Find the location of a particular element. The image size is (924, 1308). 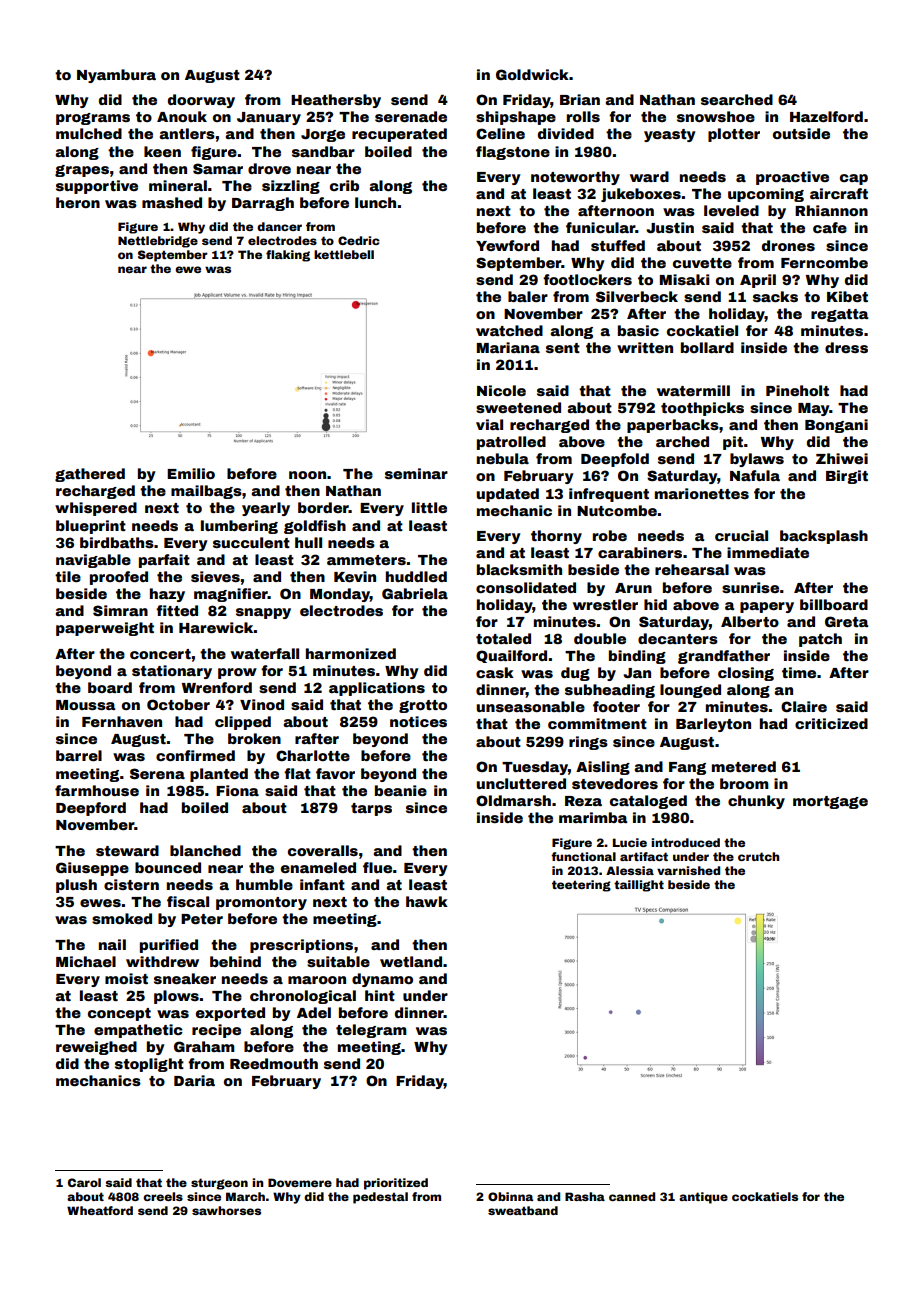

broom is located at coordinates (744, 783).
